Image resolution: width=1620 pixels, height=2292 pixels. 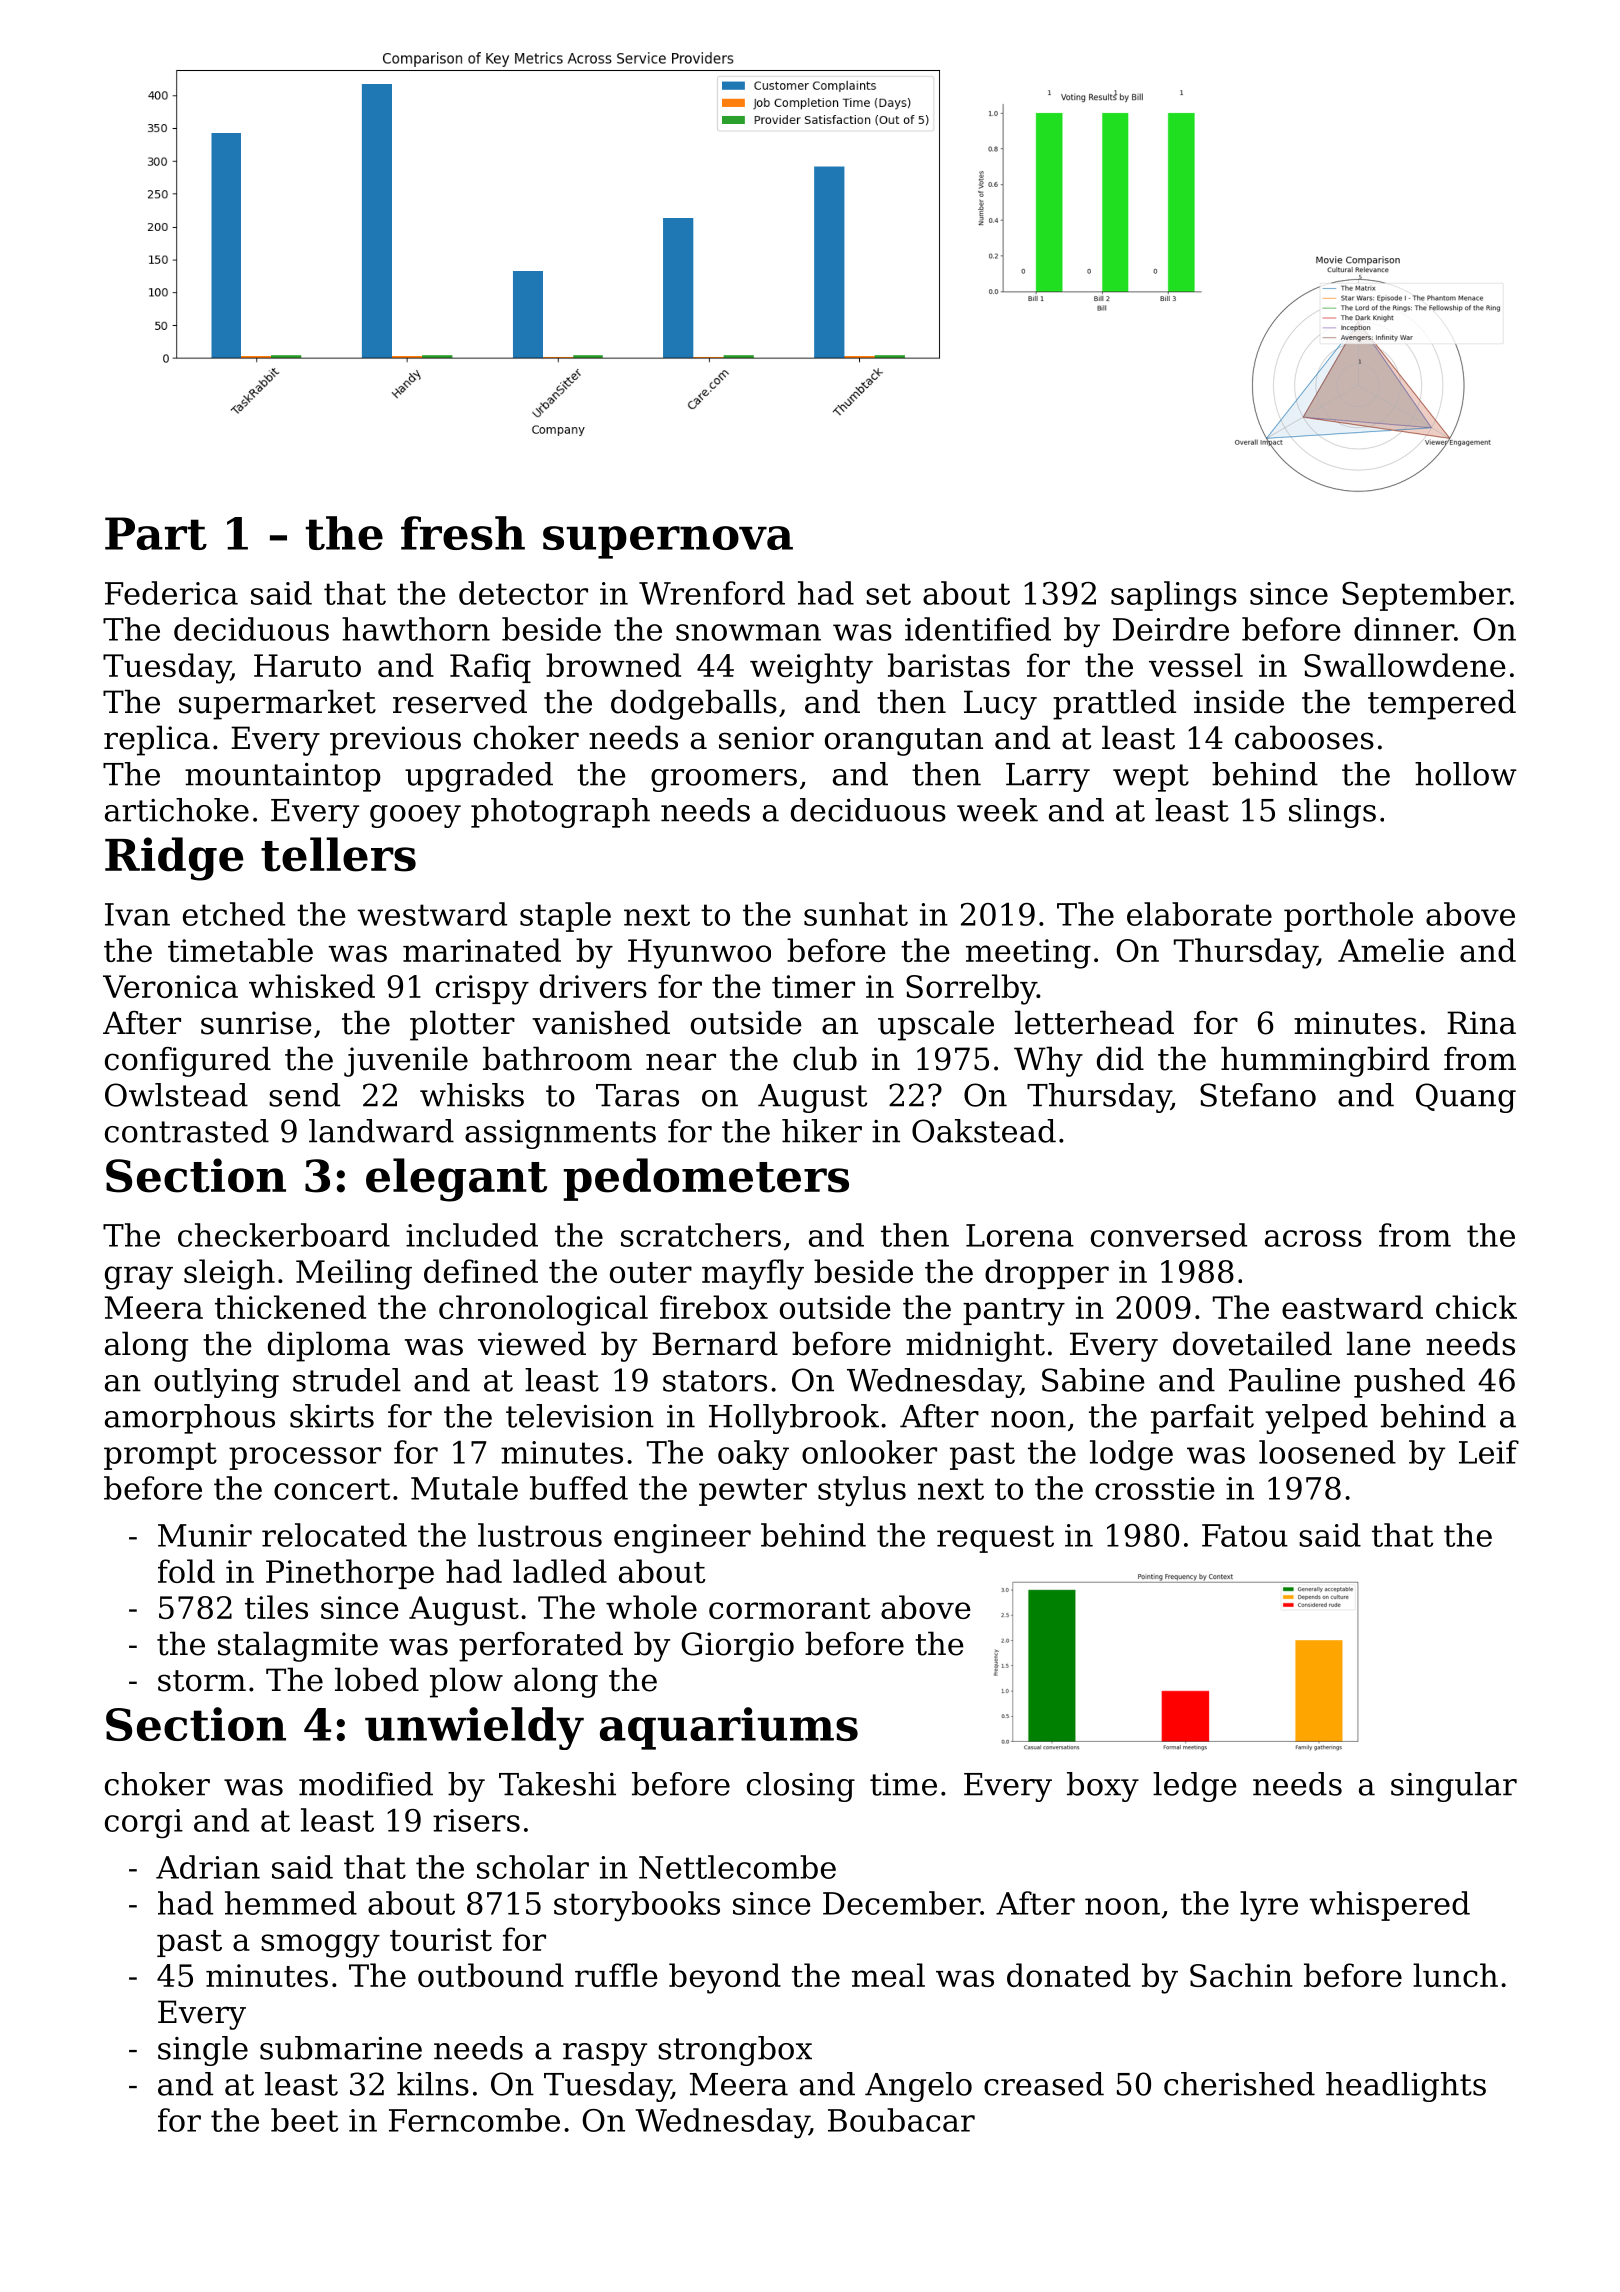 I want to click on single, so click(x=203, y=2051).
